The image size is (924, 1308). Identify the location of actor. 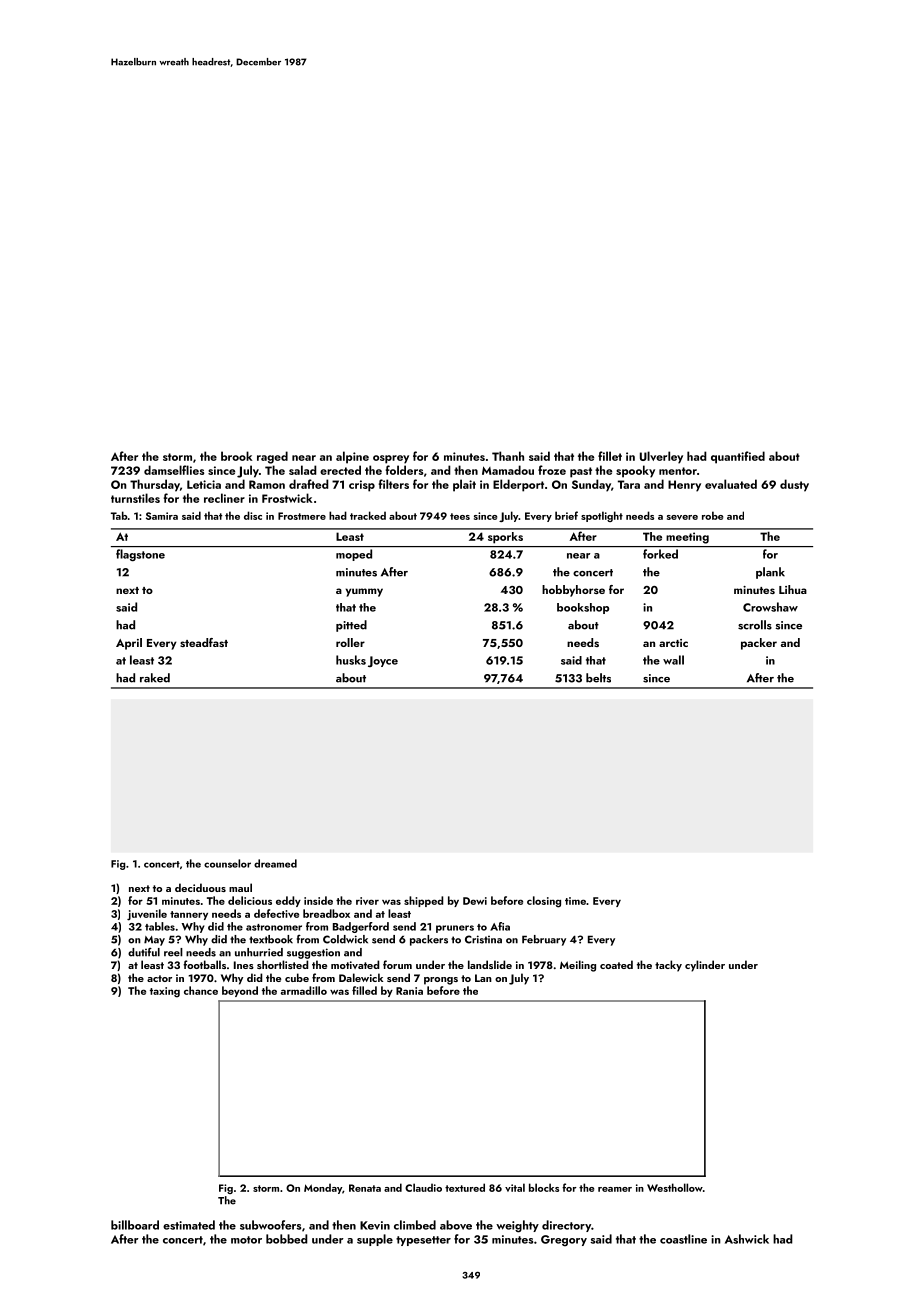
(159, 978).
